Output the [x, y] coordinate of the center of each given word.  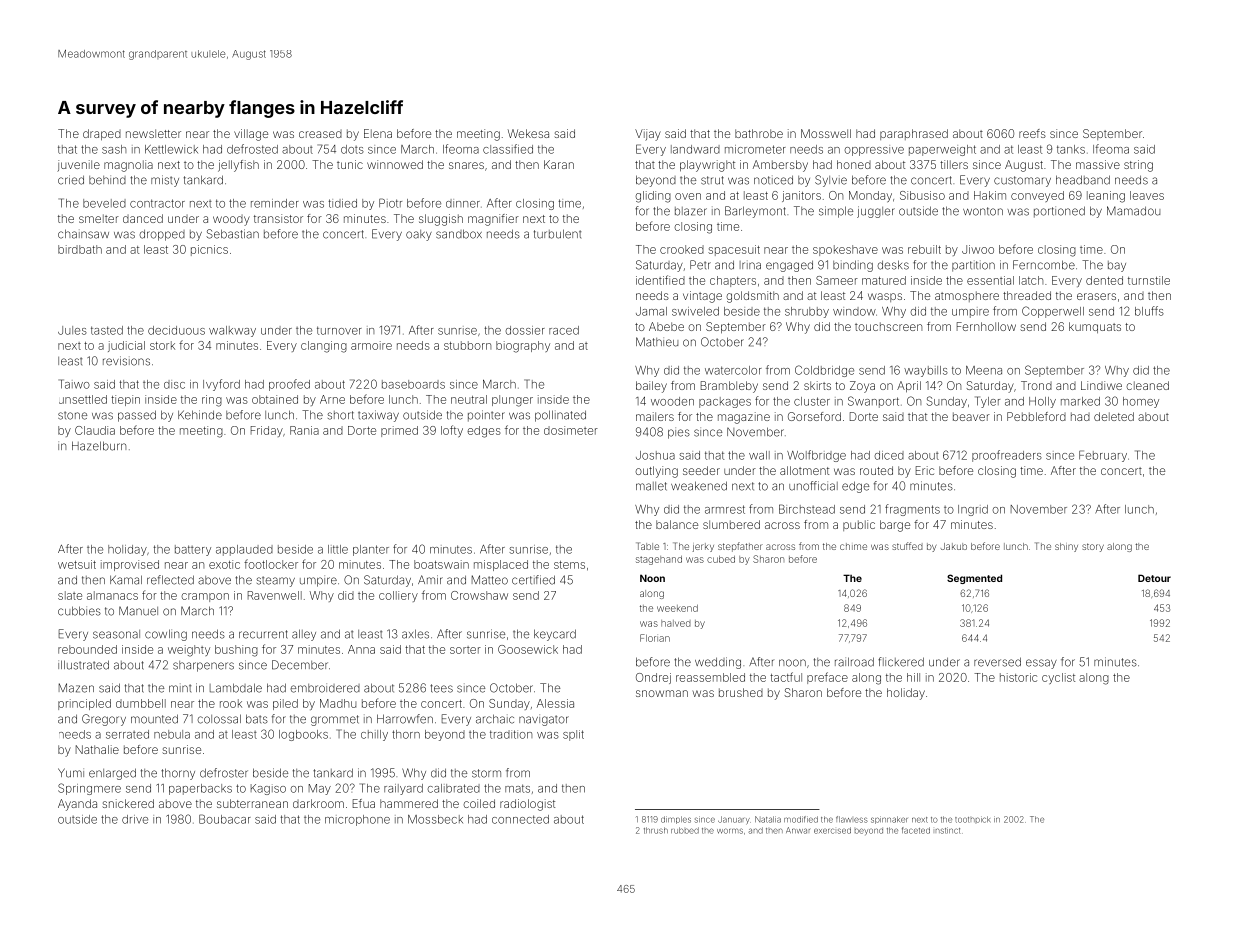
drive [135, 819]
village [251, 135]
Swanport [873, 402]
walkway [232, 331]
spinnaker [889, 820]
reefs [1032, 133]
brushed [741, 692]
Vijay [648, 135]
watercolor [733, 370]
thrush [656, 830]
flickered [901, 662]
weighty [189, 651]
